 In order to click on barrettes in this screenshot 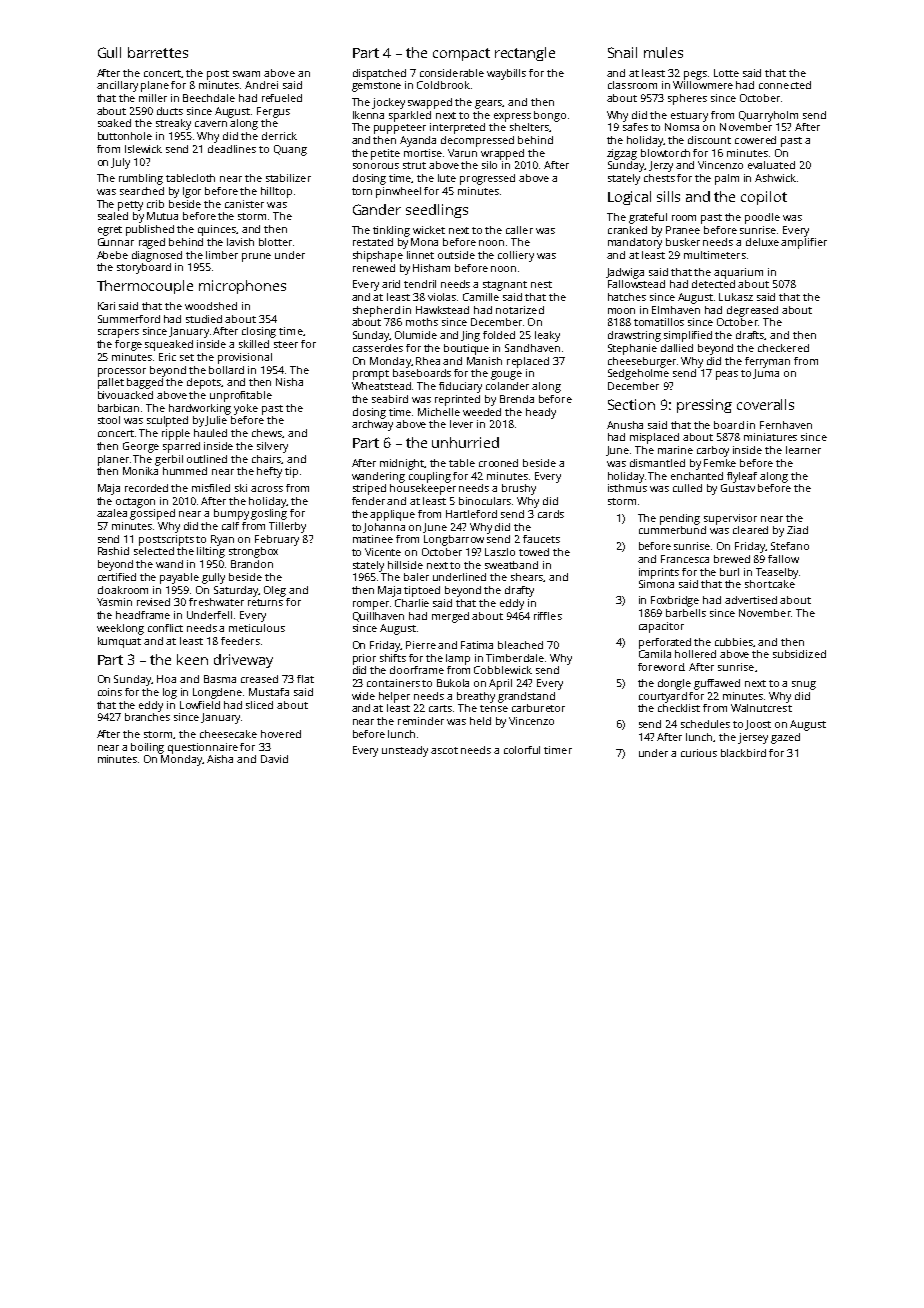, I will do `click(158, 52)`.
